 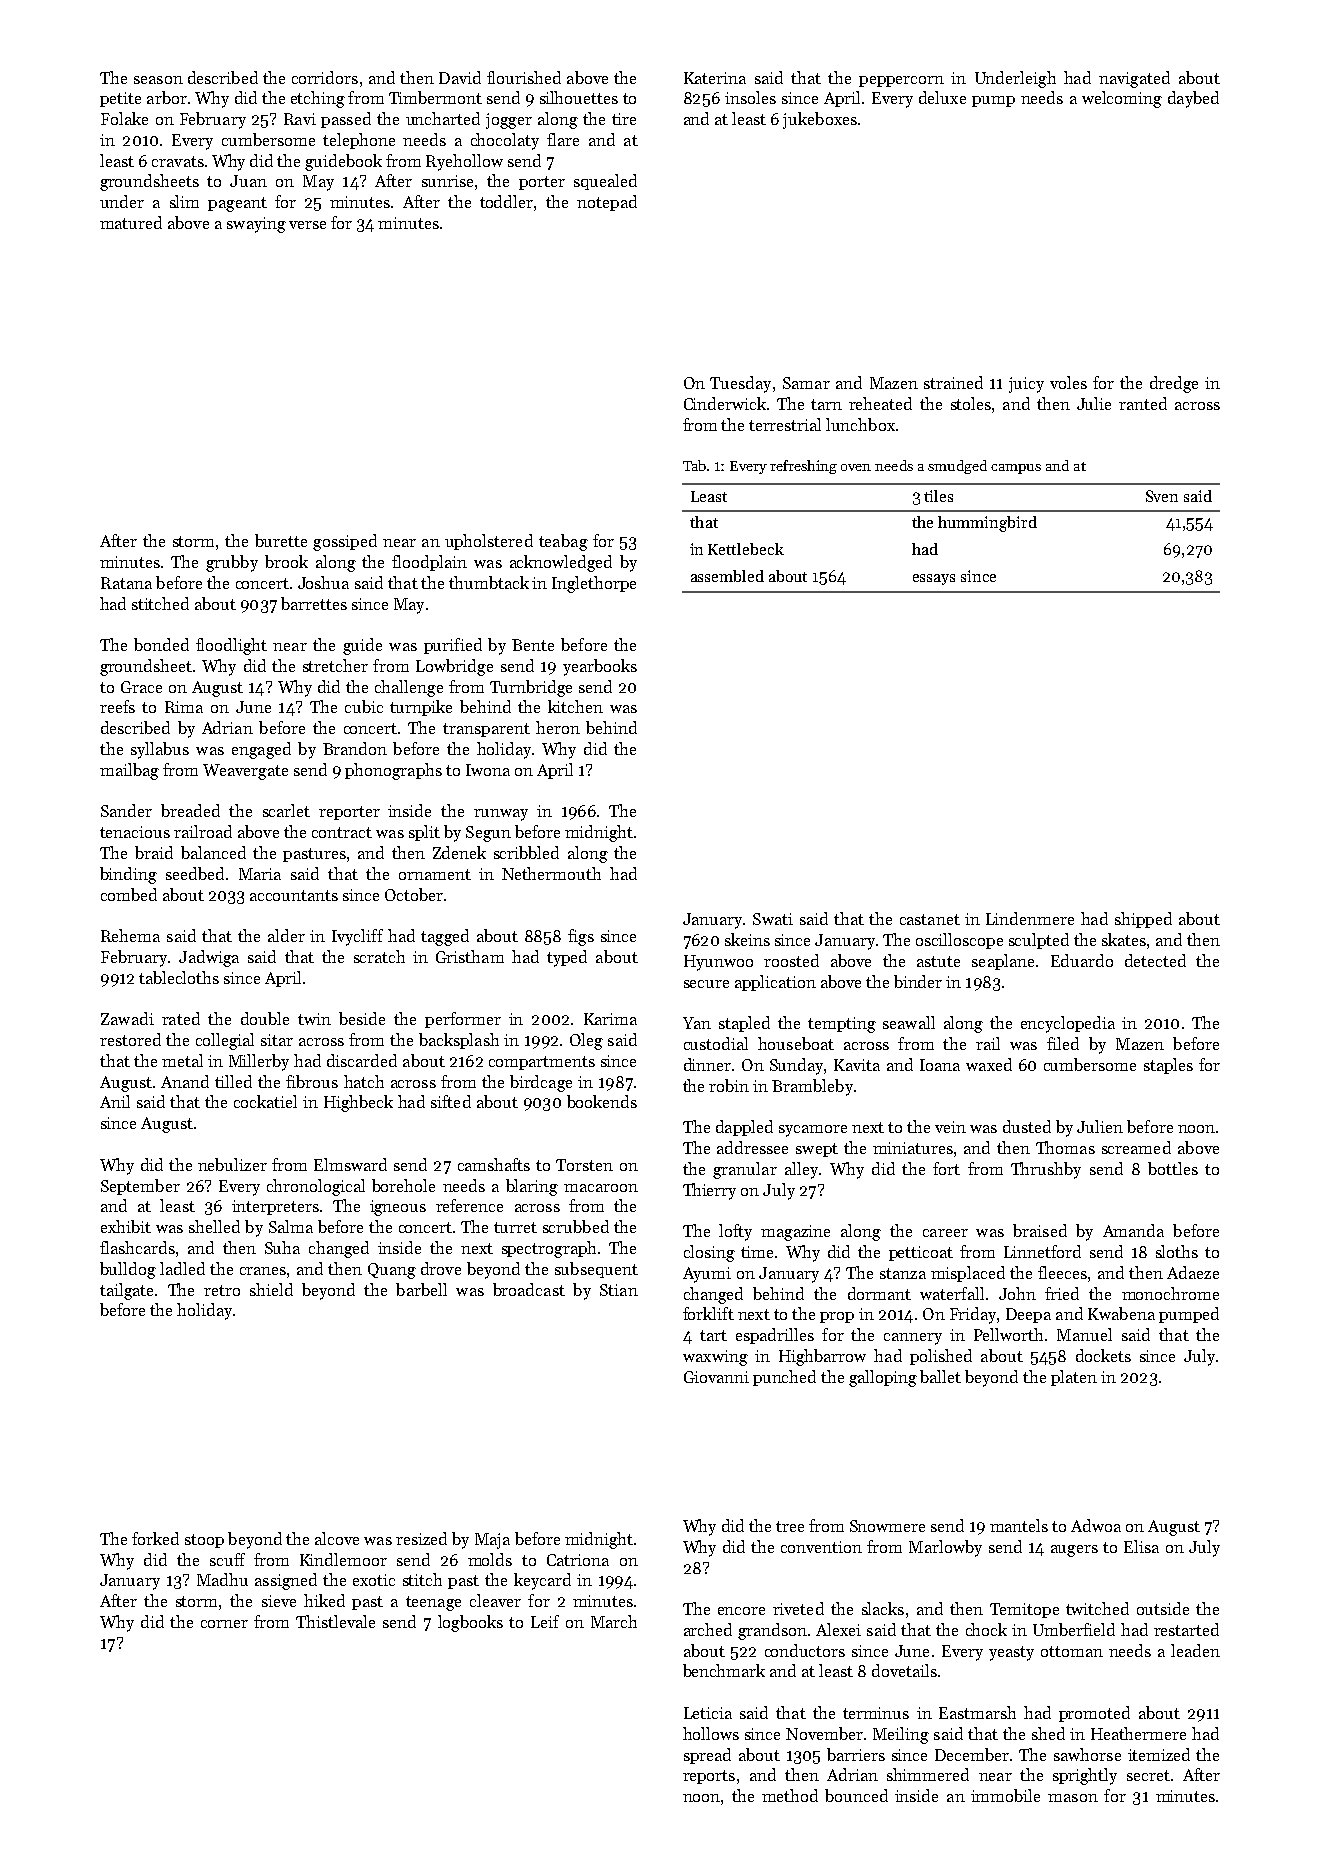 I want to click on Catriona, so click(x=578, y=1560).
